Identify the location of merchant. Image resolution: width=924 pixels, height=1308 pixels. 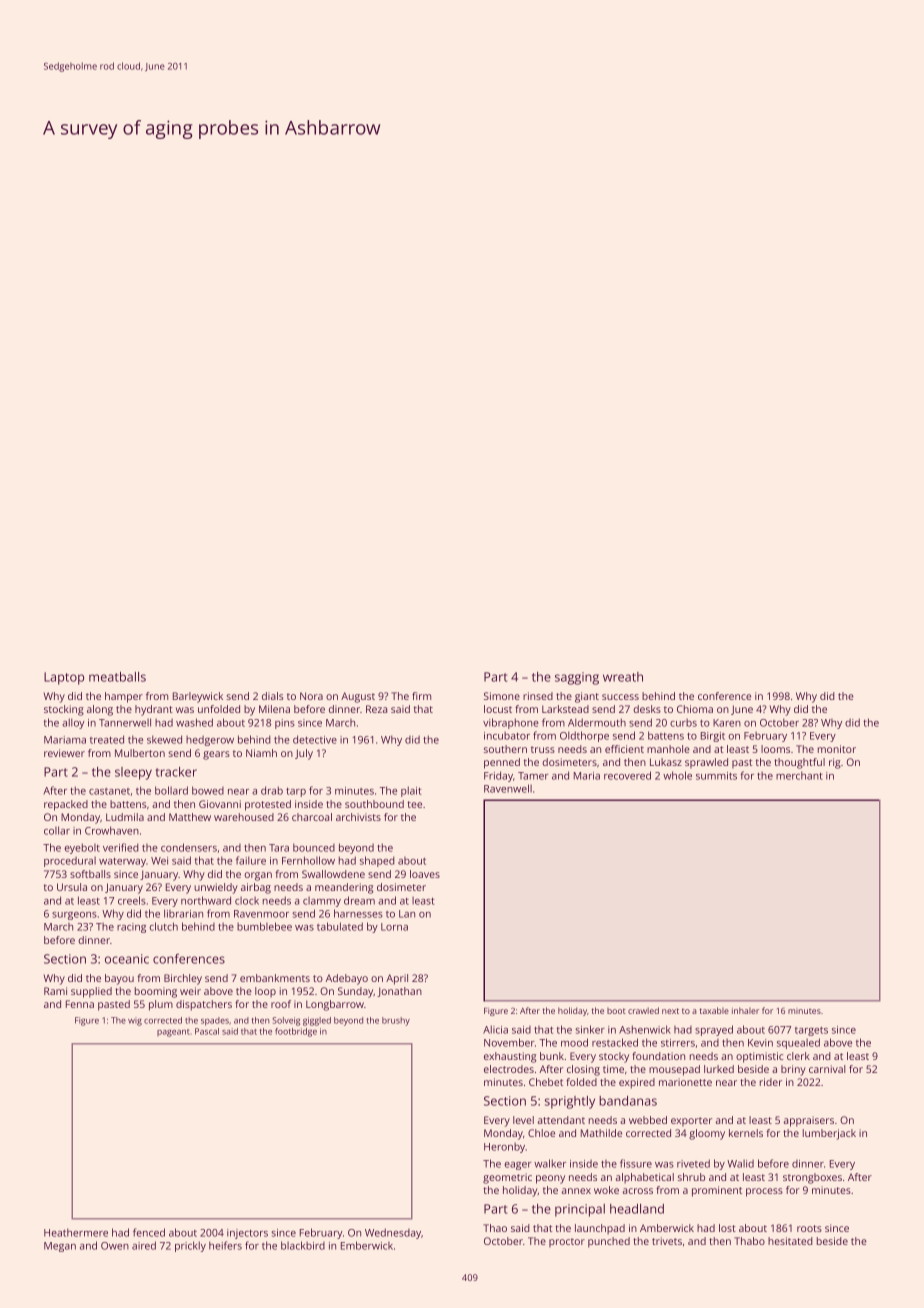
(799, 775).
